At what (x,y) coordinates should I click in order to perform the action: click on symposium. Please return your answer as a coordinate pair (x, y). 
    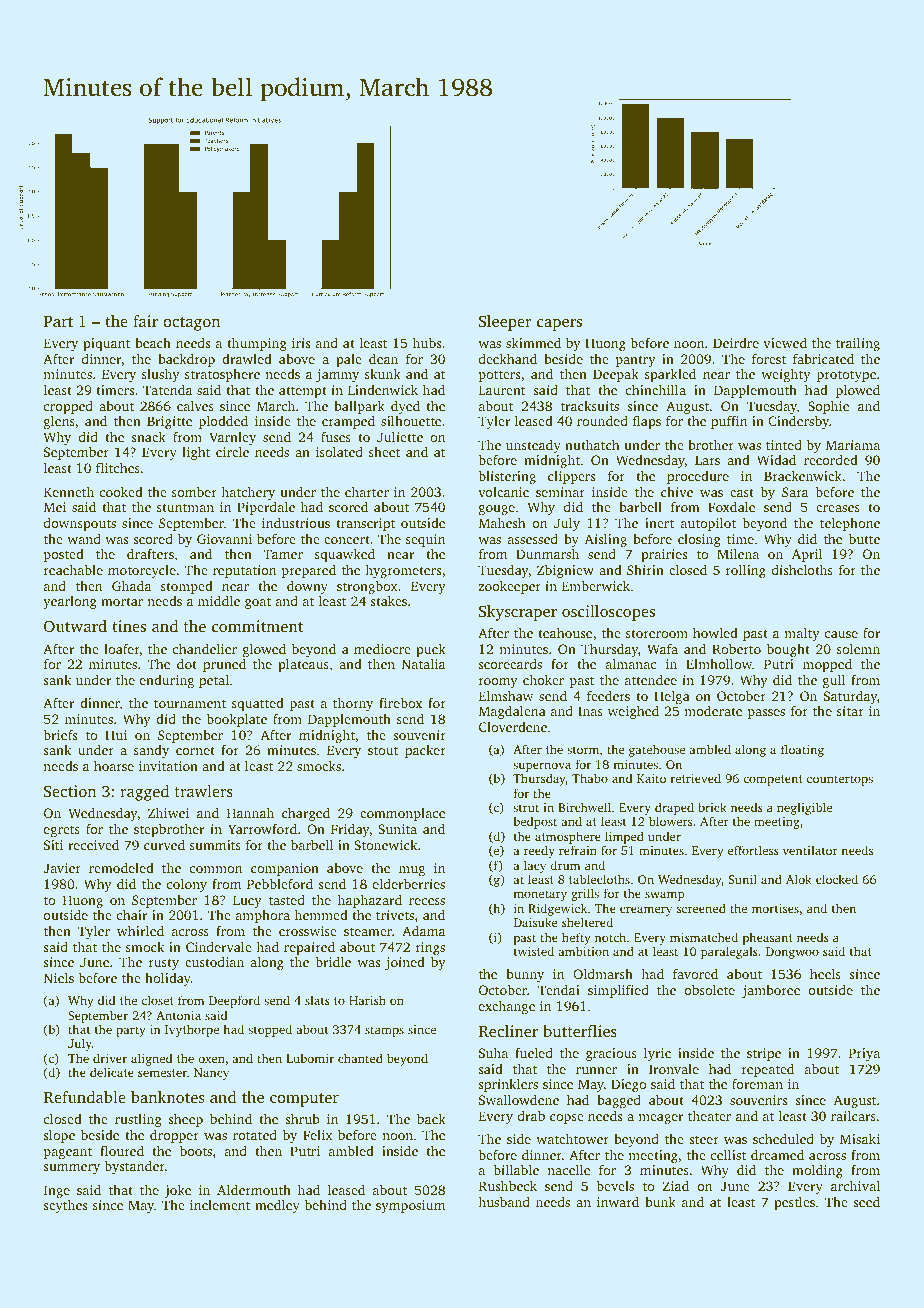
    Looking at the image, I should click on (410, 1206).
